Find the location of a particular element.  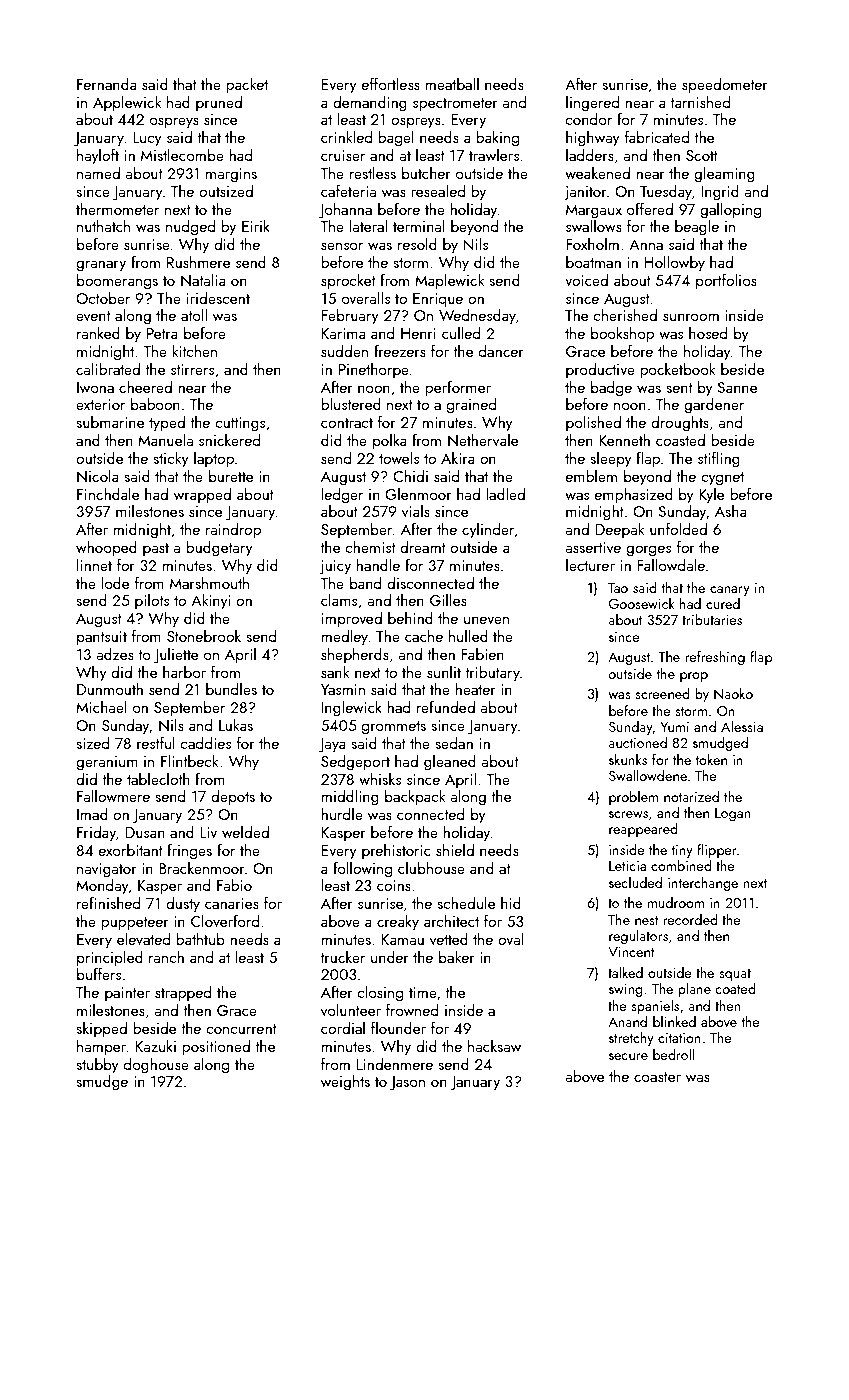

Dusan is located at coordinates (145, 832).
